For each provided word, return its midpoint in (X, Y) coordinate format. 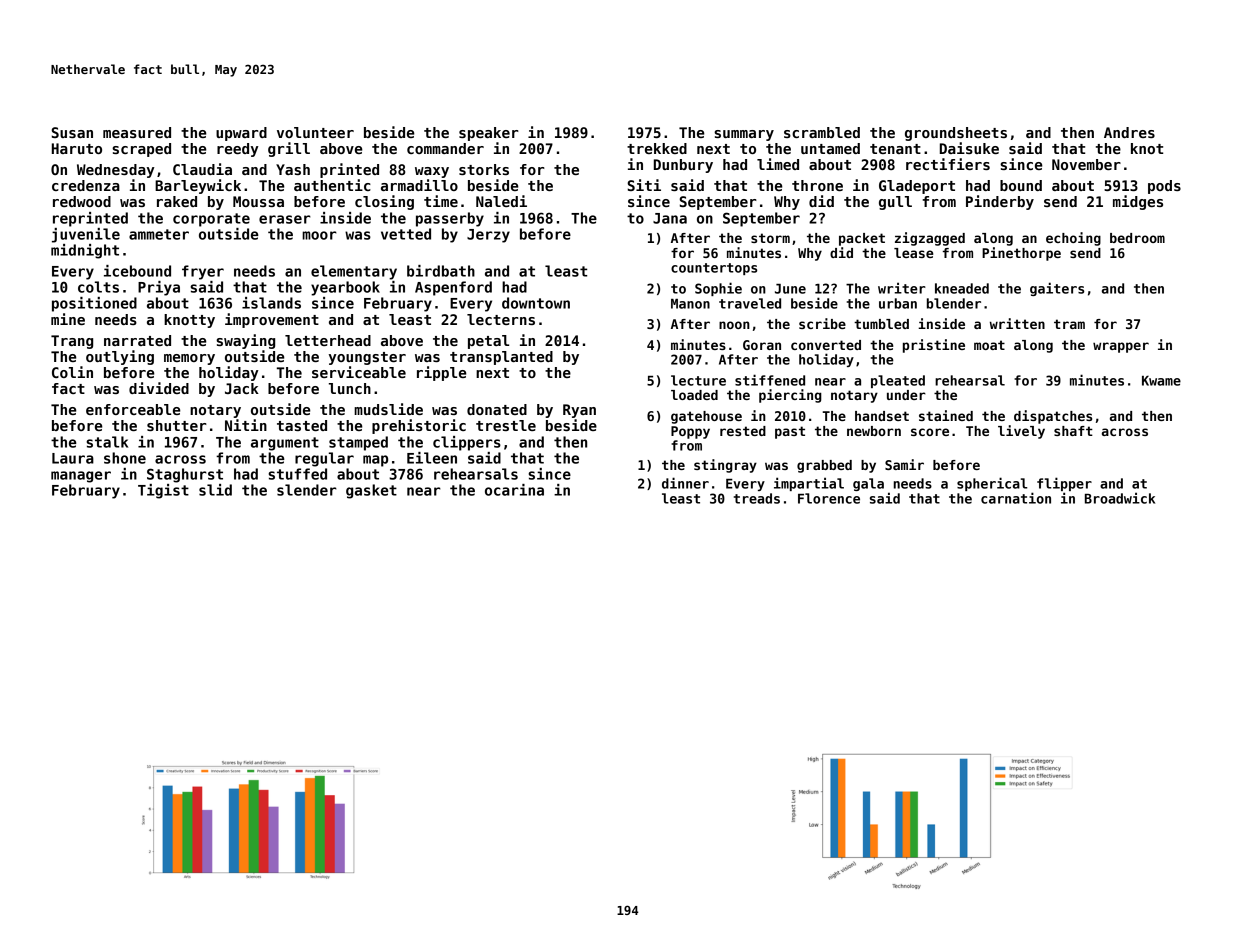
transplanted (501, 358)
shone (125, 458)
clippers (467, 443)
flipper (1064, 484)
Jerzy (488, 236)
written (1017, 323)
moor (319, 235)
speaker (489, 134)
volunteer (315, 132)
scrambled (822, 132)
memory (189, 359)
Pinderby (1000, 202)
